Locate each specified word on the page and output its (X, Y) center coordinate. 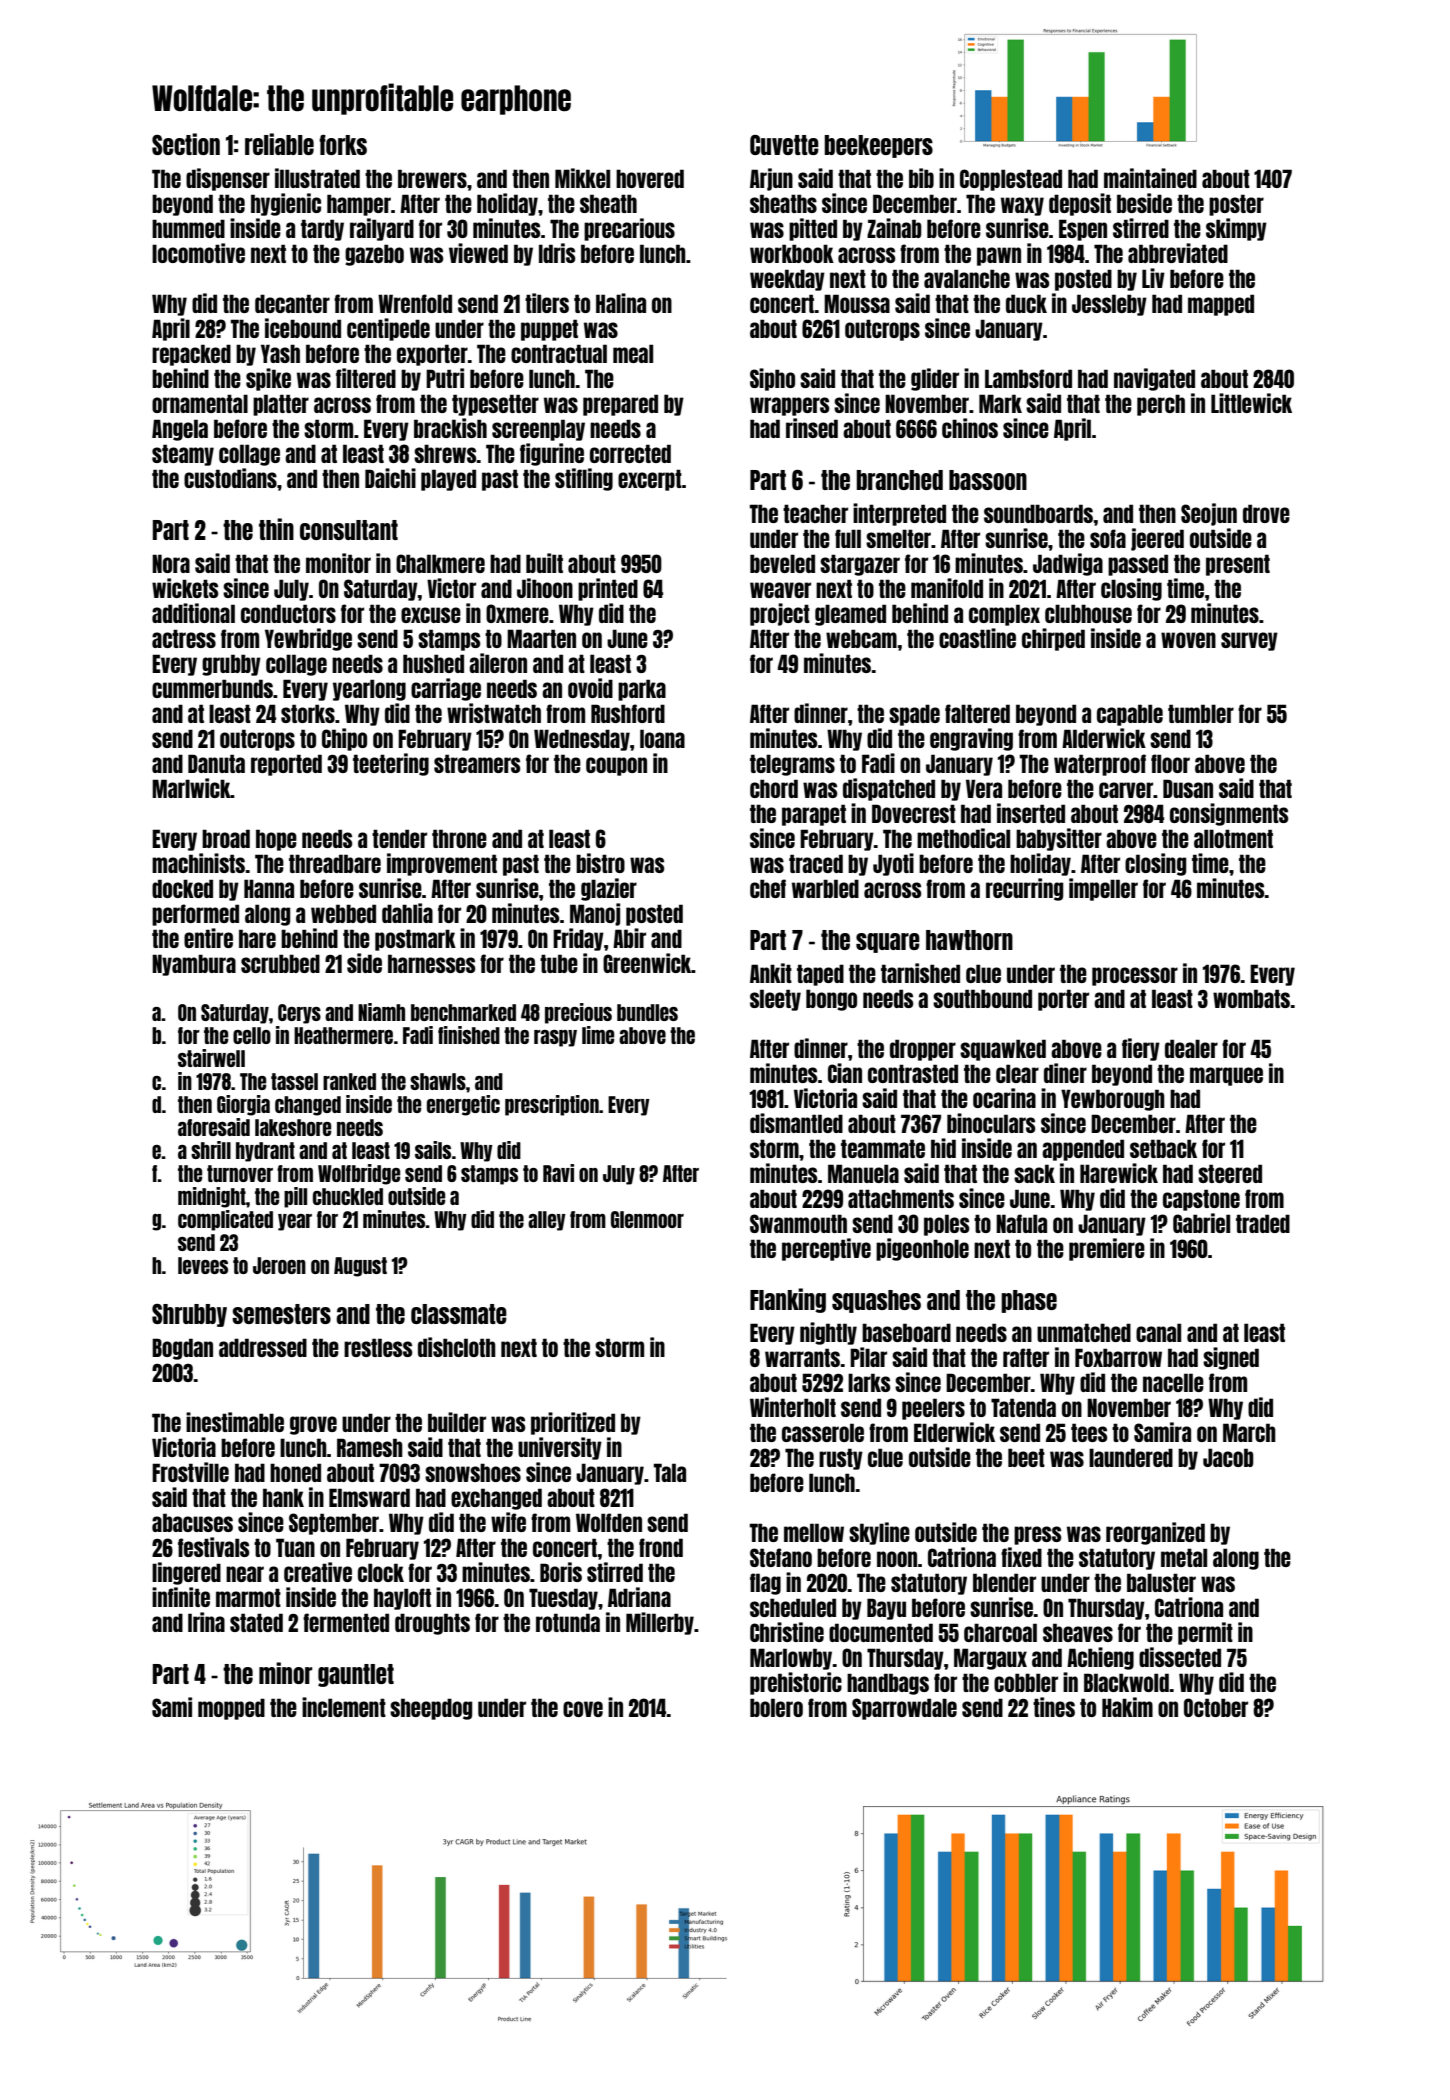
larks (869, 1382)
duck (1026, 303)
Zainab (894, 228)
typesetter (495, 405)
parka (642, 690)
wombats (1251, 998)
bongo (831, 1000)
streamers (477, 763)
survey (1249, 641)
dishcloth (457, 1347)
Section (186, 144)
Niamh (381, 1012)
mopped (231, 1709)
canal (1158, 1332)
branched (899, 480)
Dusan (1188, 788)
